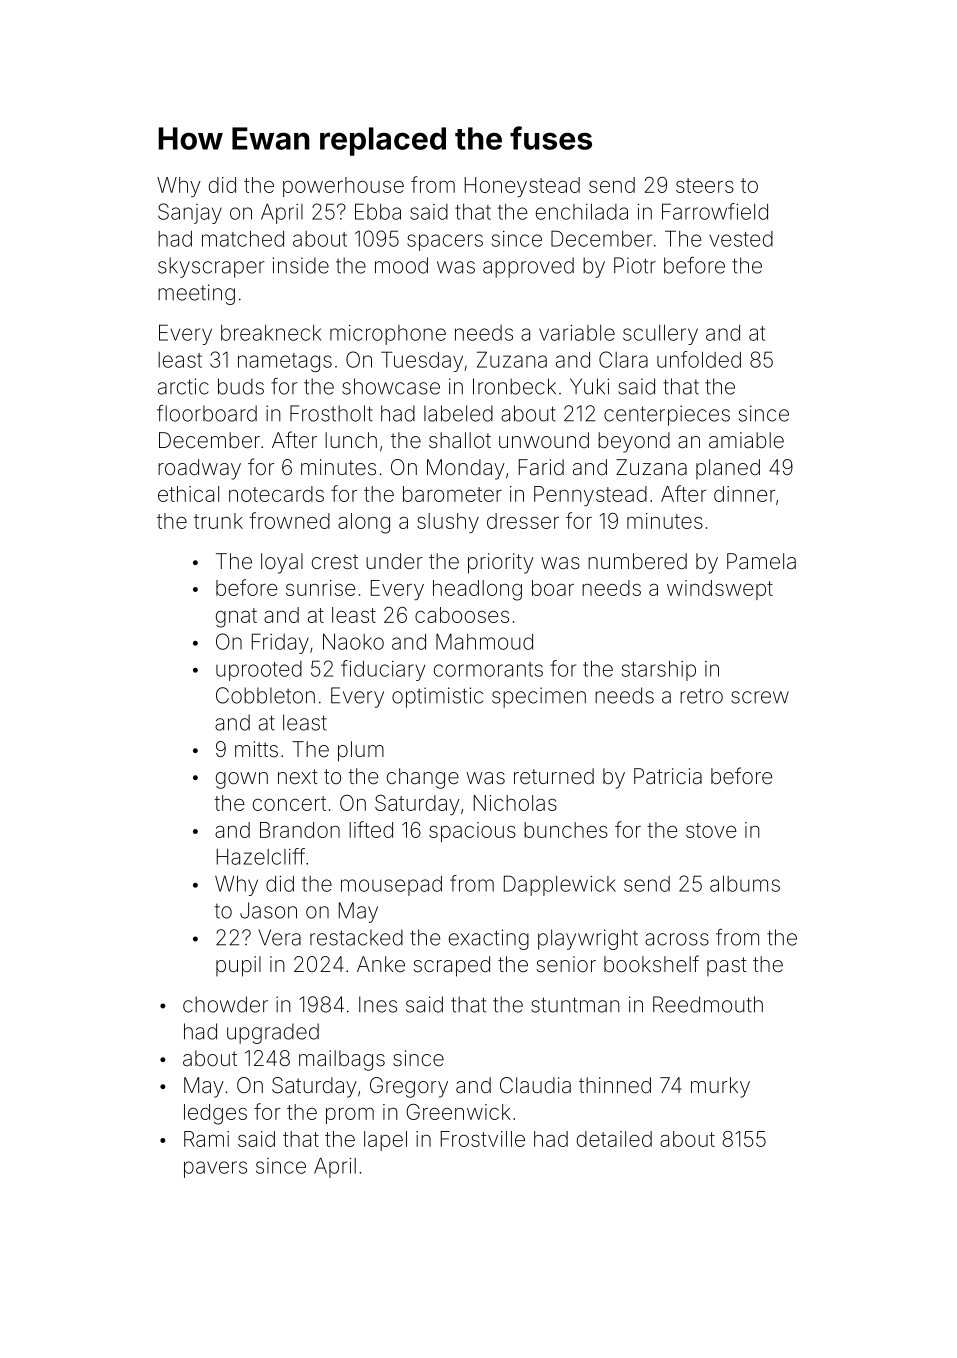 This screenshot has height=1358, width=957. Describe the element at coordinates (699, 359) in the screenshot. I see `unfolded` at that location.
